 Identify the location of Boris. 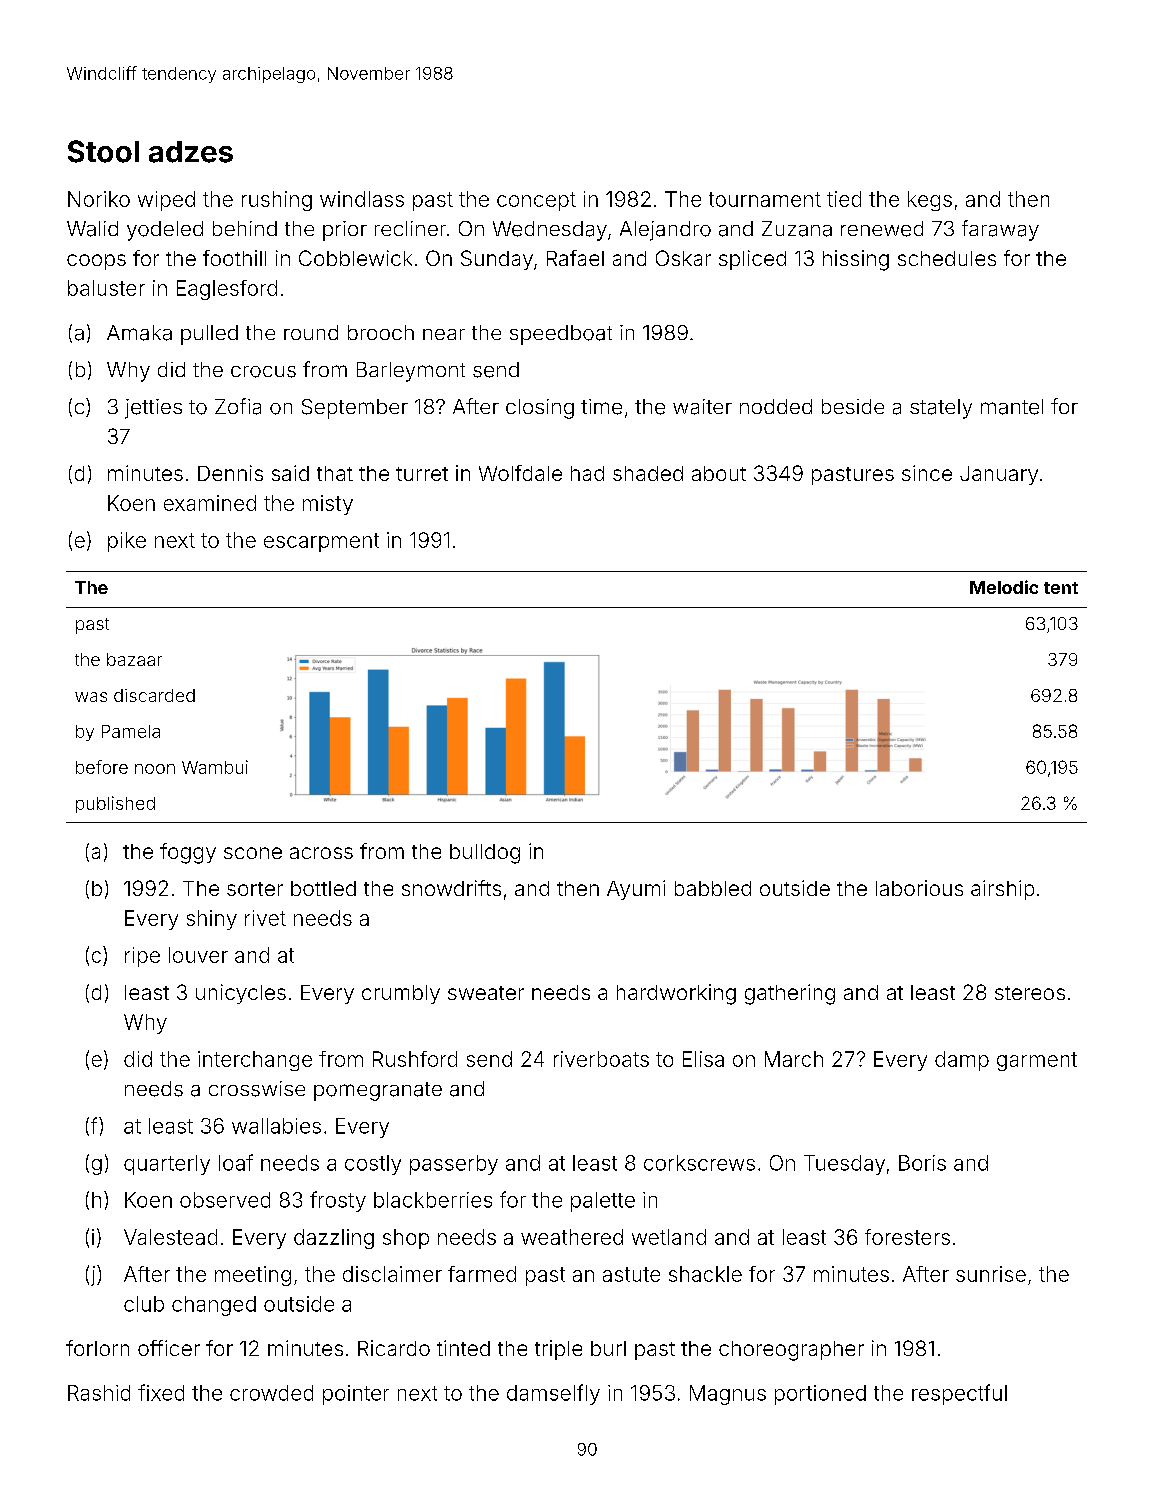
(922, 1163).
